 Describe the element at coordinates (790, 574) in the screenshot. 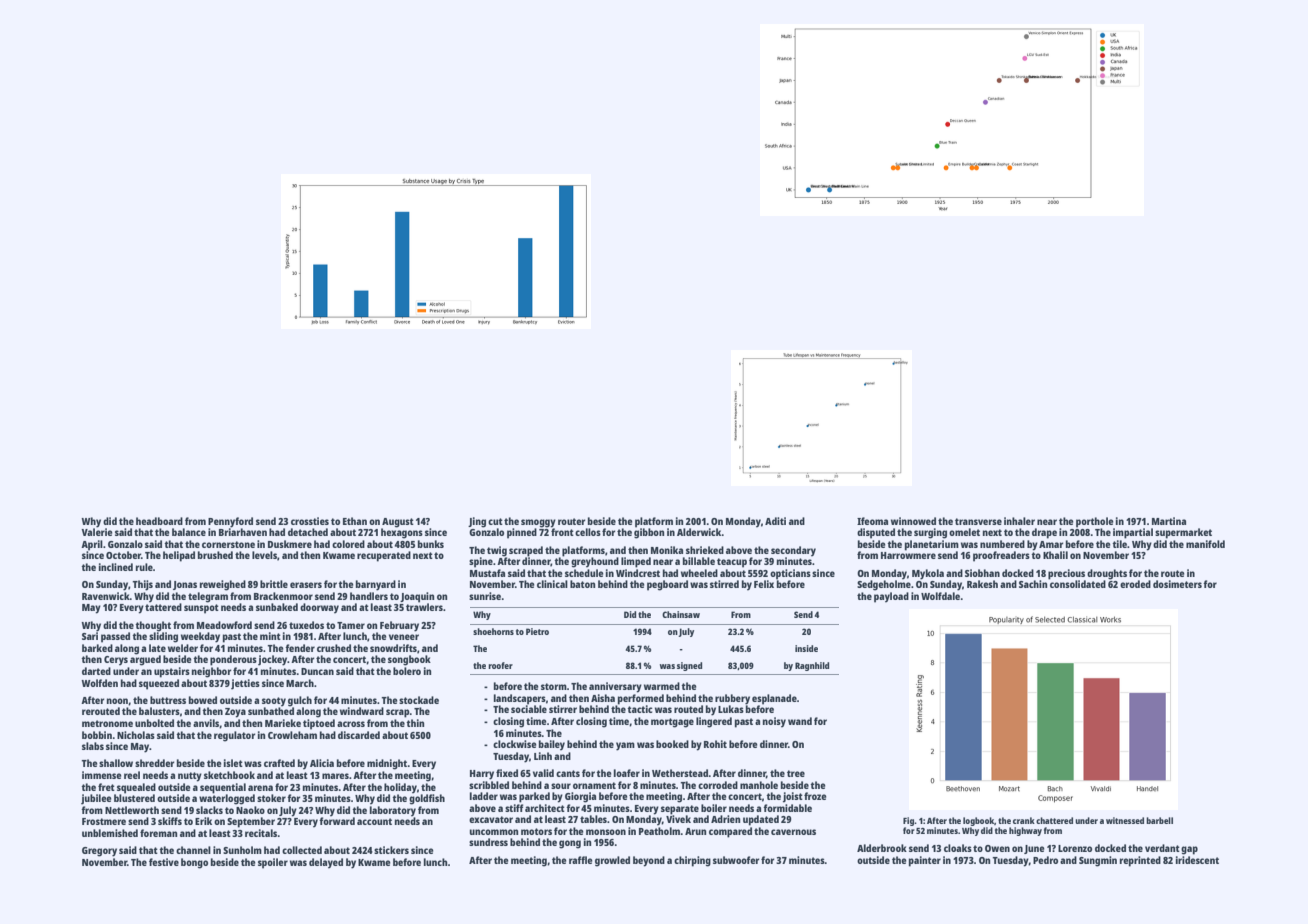

I see `opticians` at that location.
